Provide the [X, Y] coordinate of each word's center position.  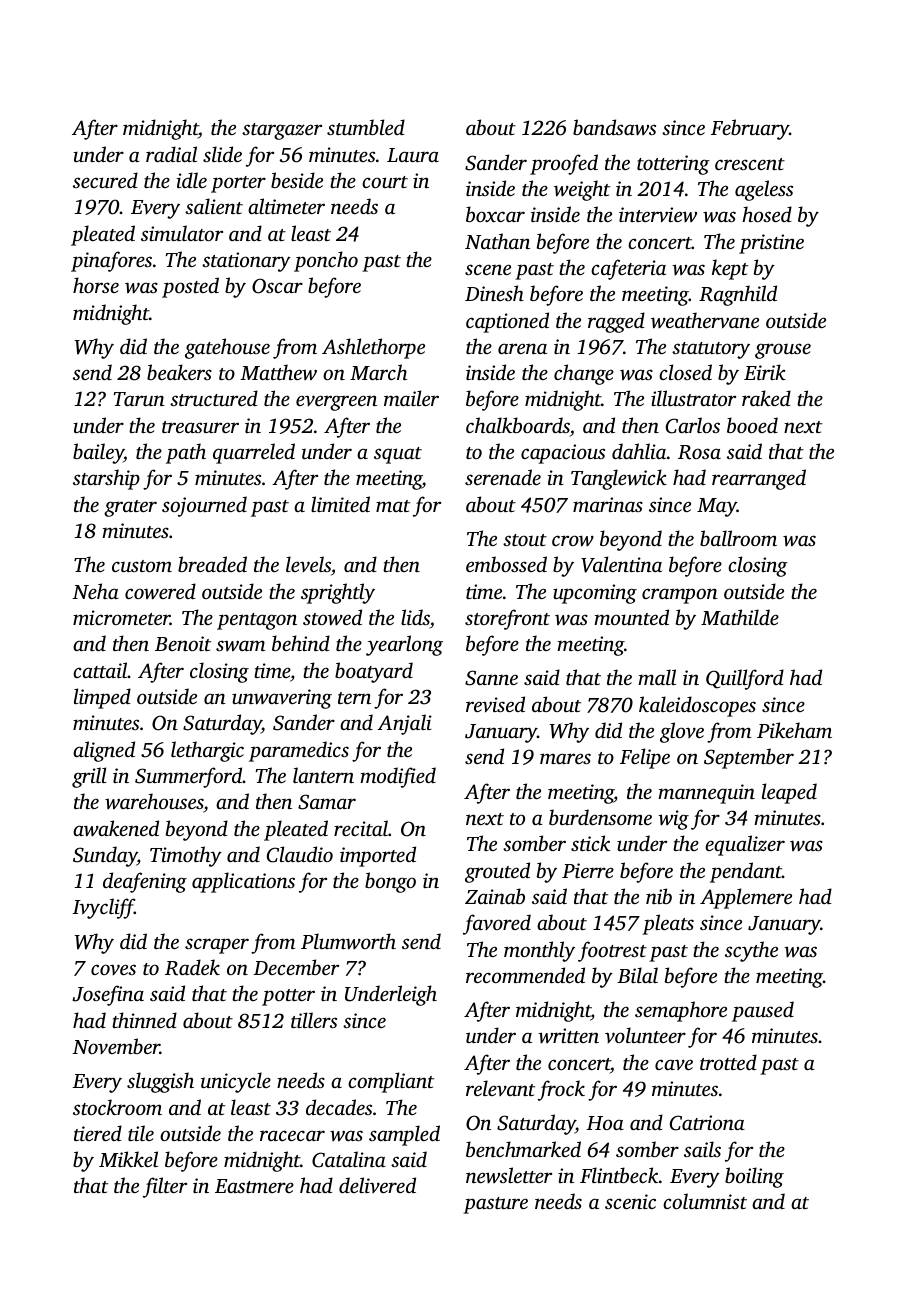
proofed [564, 164]
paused [763, 1011]
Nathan [497, 241]
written [568, 1036]
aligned [104, 751]
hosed [767, 214]
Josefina [108, 995]
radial [171, 154]
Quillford [745, 679]
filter [165, 1187]
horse [96, 285]
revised [495, 704]
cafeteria [628, 269]
